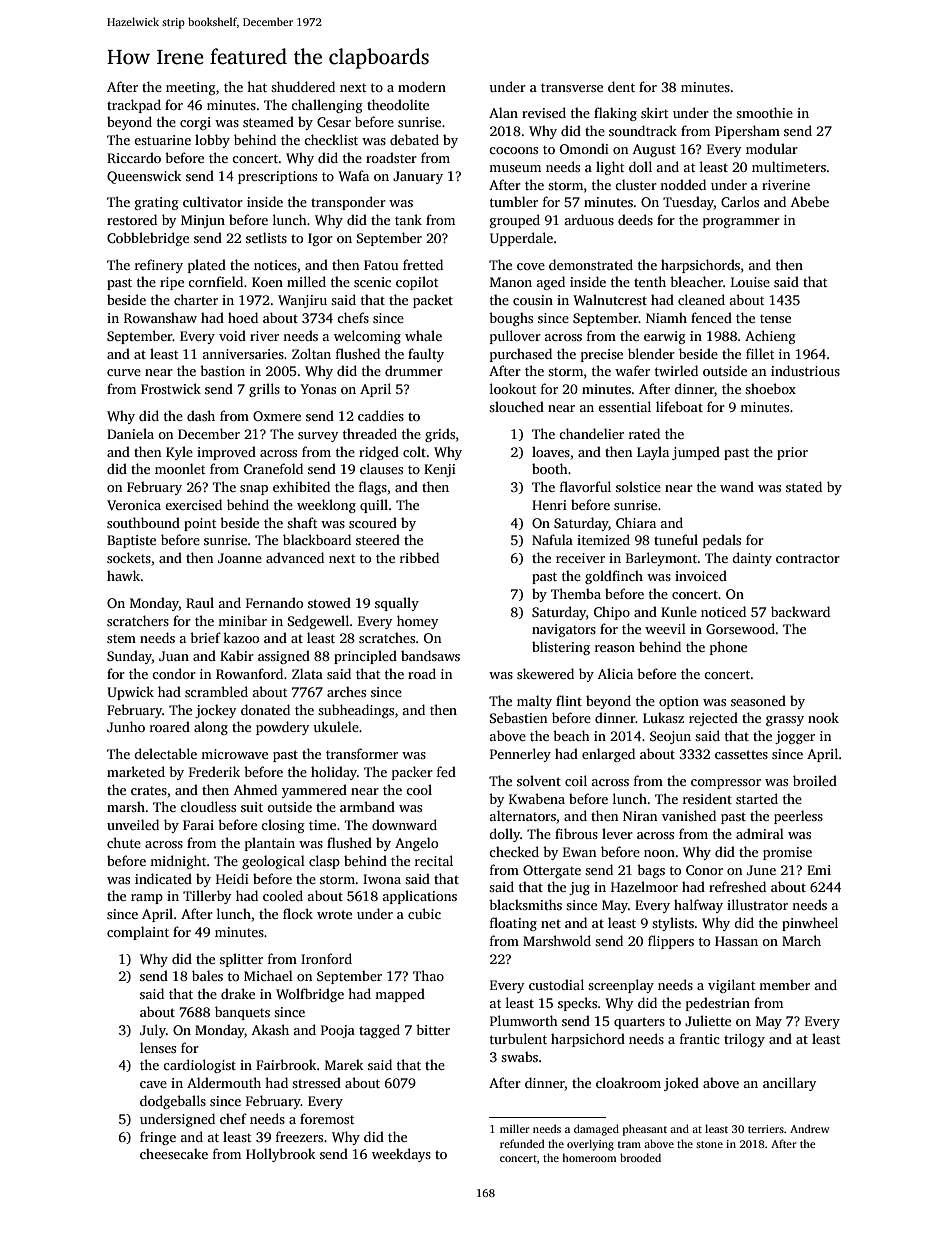 This page has height=1233, width=952. What do you see at coordinates (731, 986) in the page?
I see `vigilant` at bounding box center [731, 986].
